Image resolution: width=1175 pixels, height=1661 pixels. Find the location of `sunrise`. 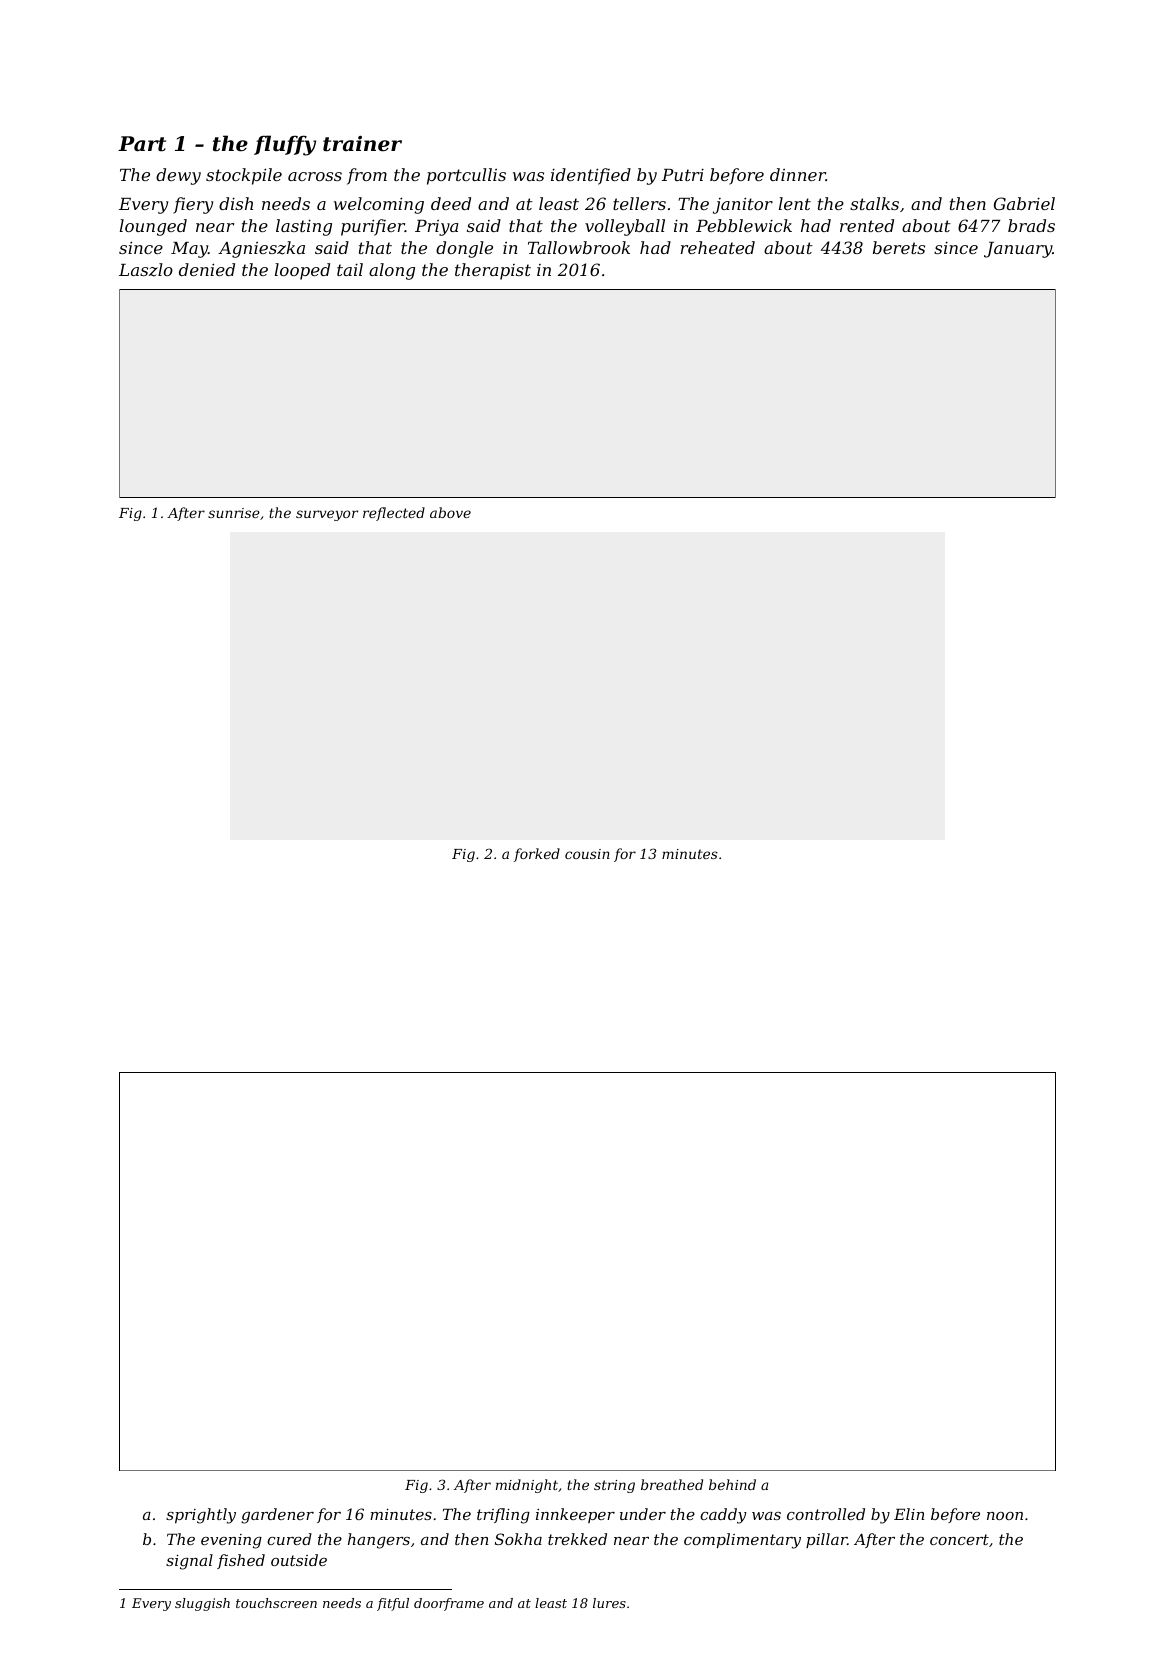

sunrise is located at coordinates (234, 513).
